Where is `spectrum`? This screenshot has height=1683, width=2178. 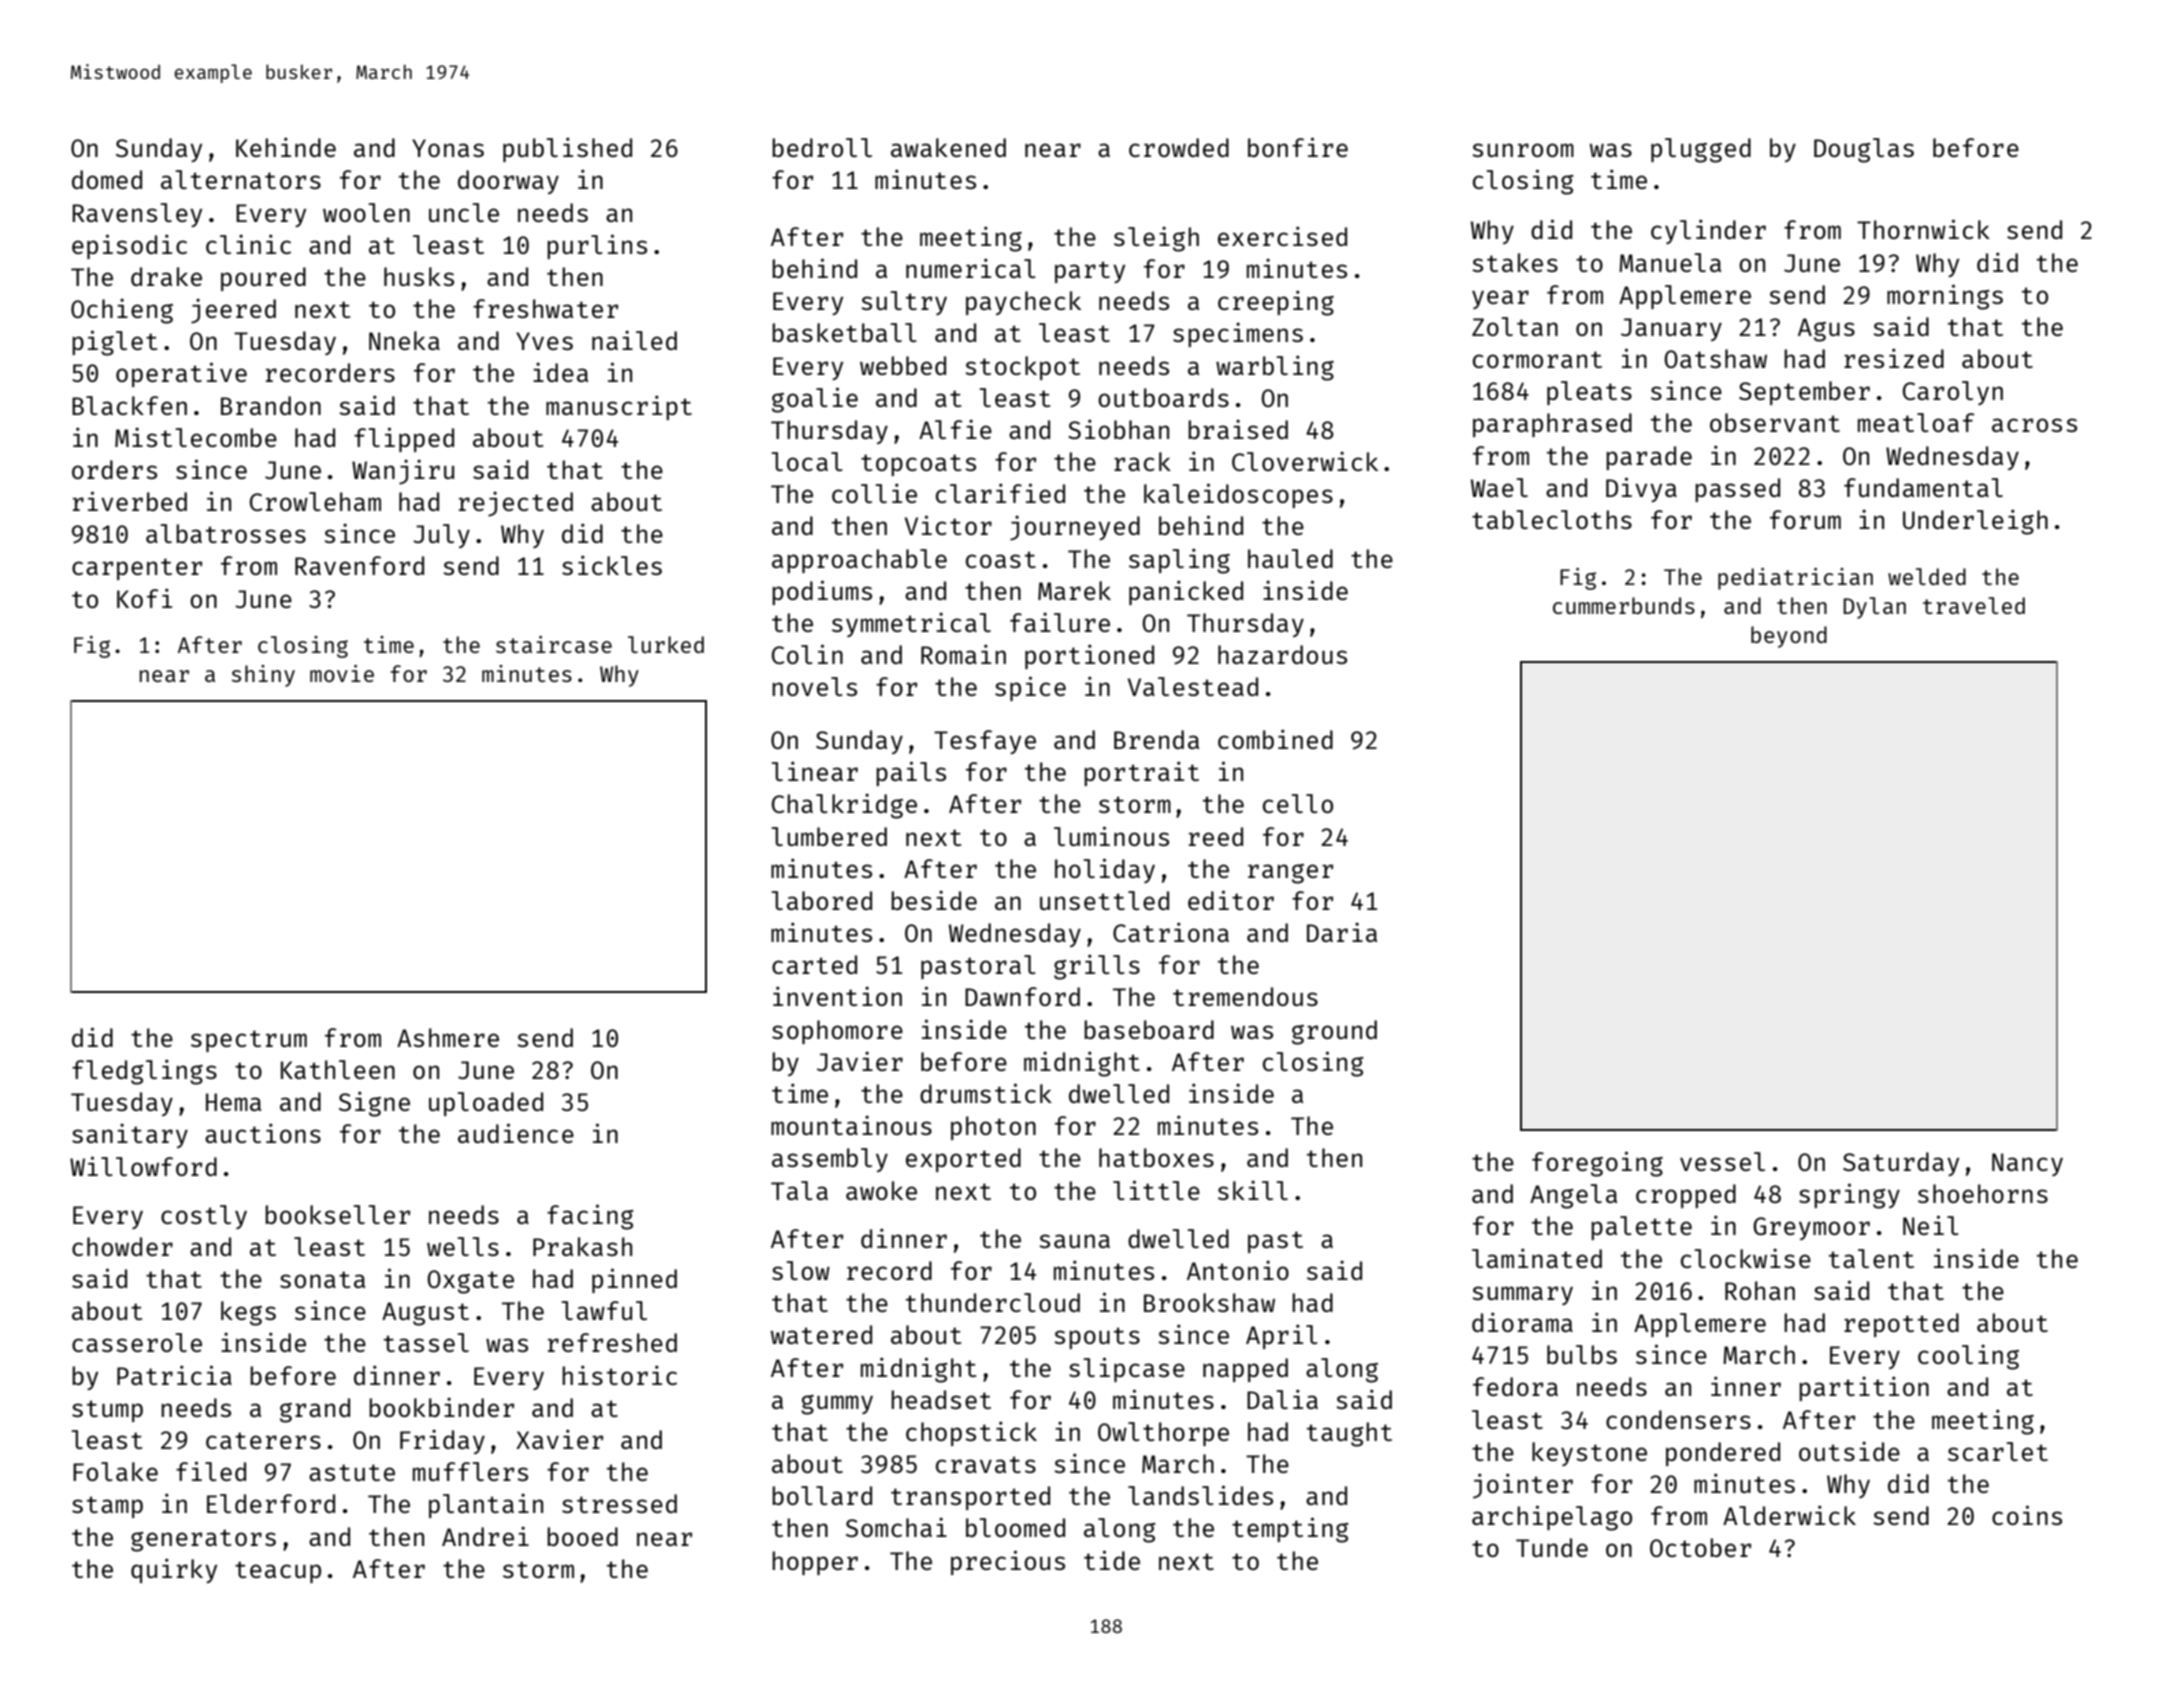
spectrum is located at coordinates (249, 1041).
